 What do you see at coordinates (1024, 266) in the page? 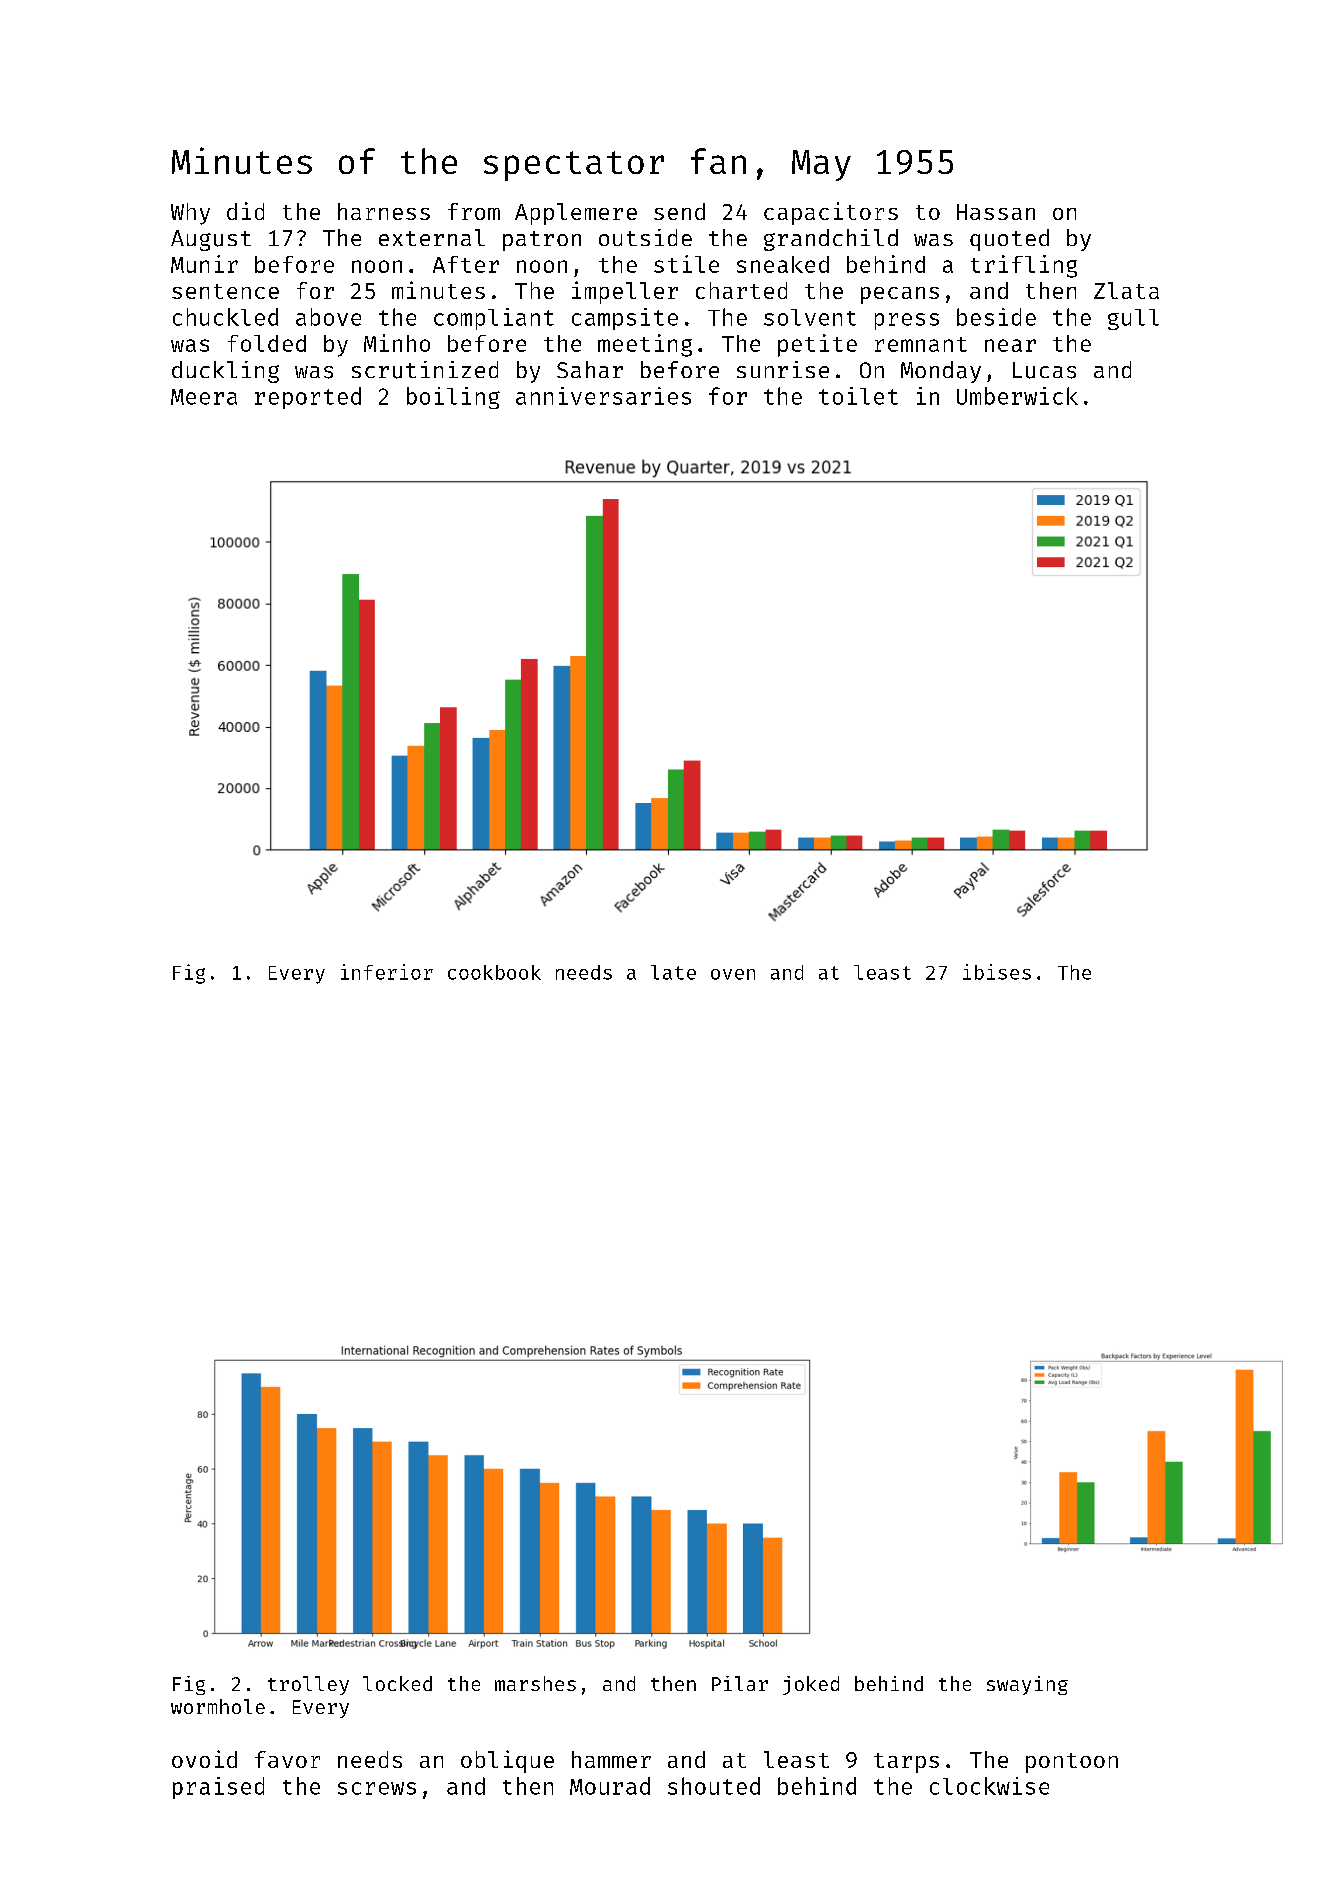
I see `trifling` at bounding box center [1024, 266].
